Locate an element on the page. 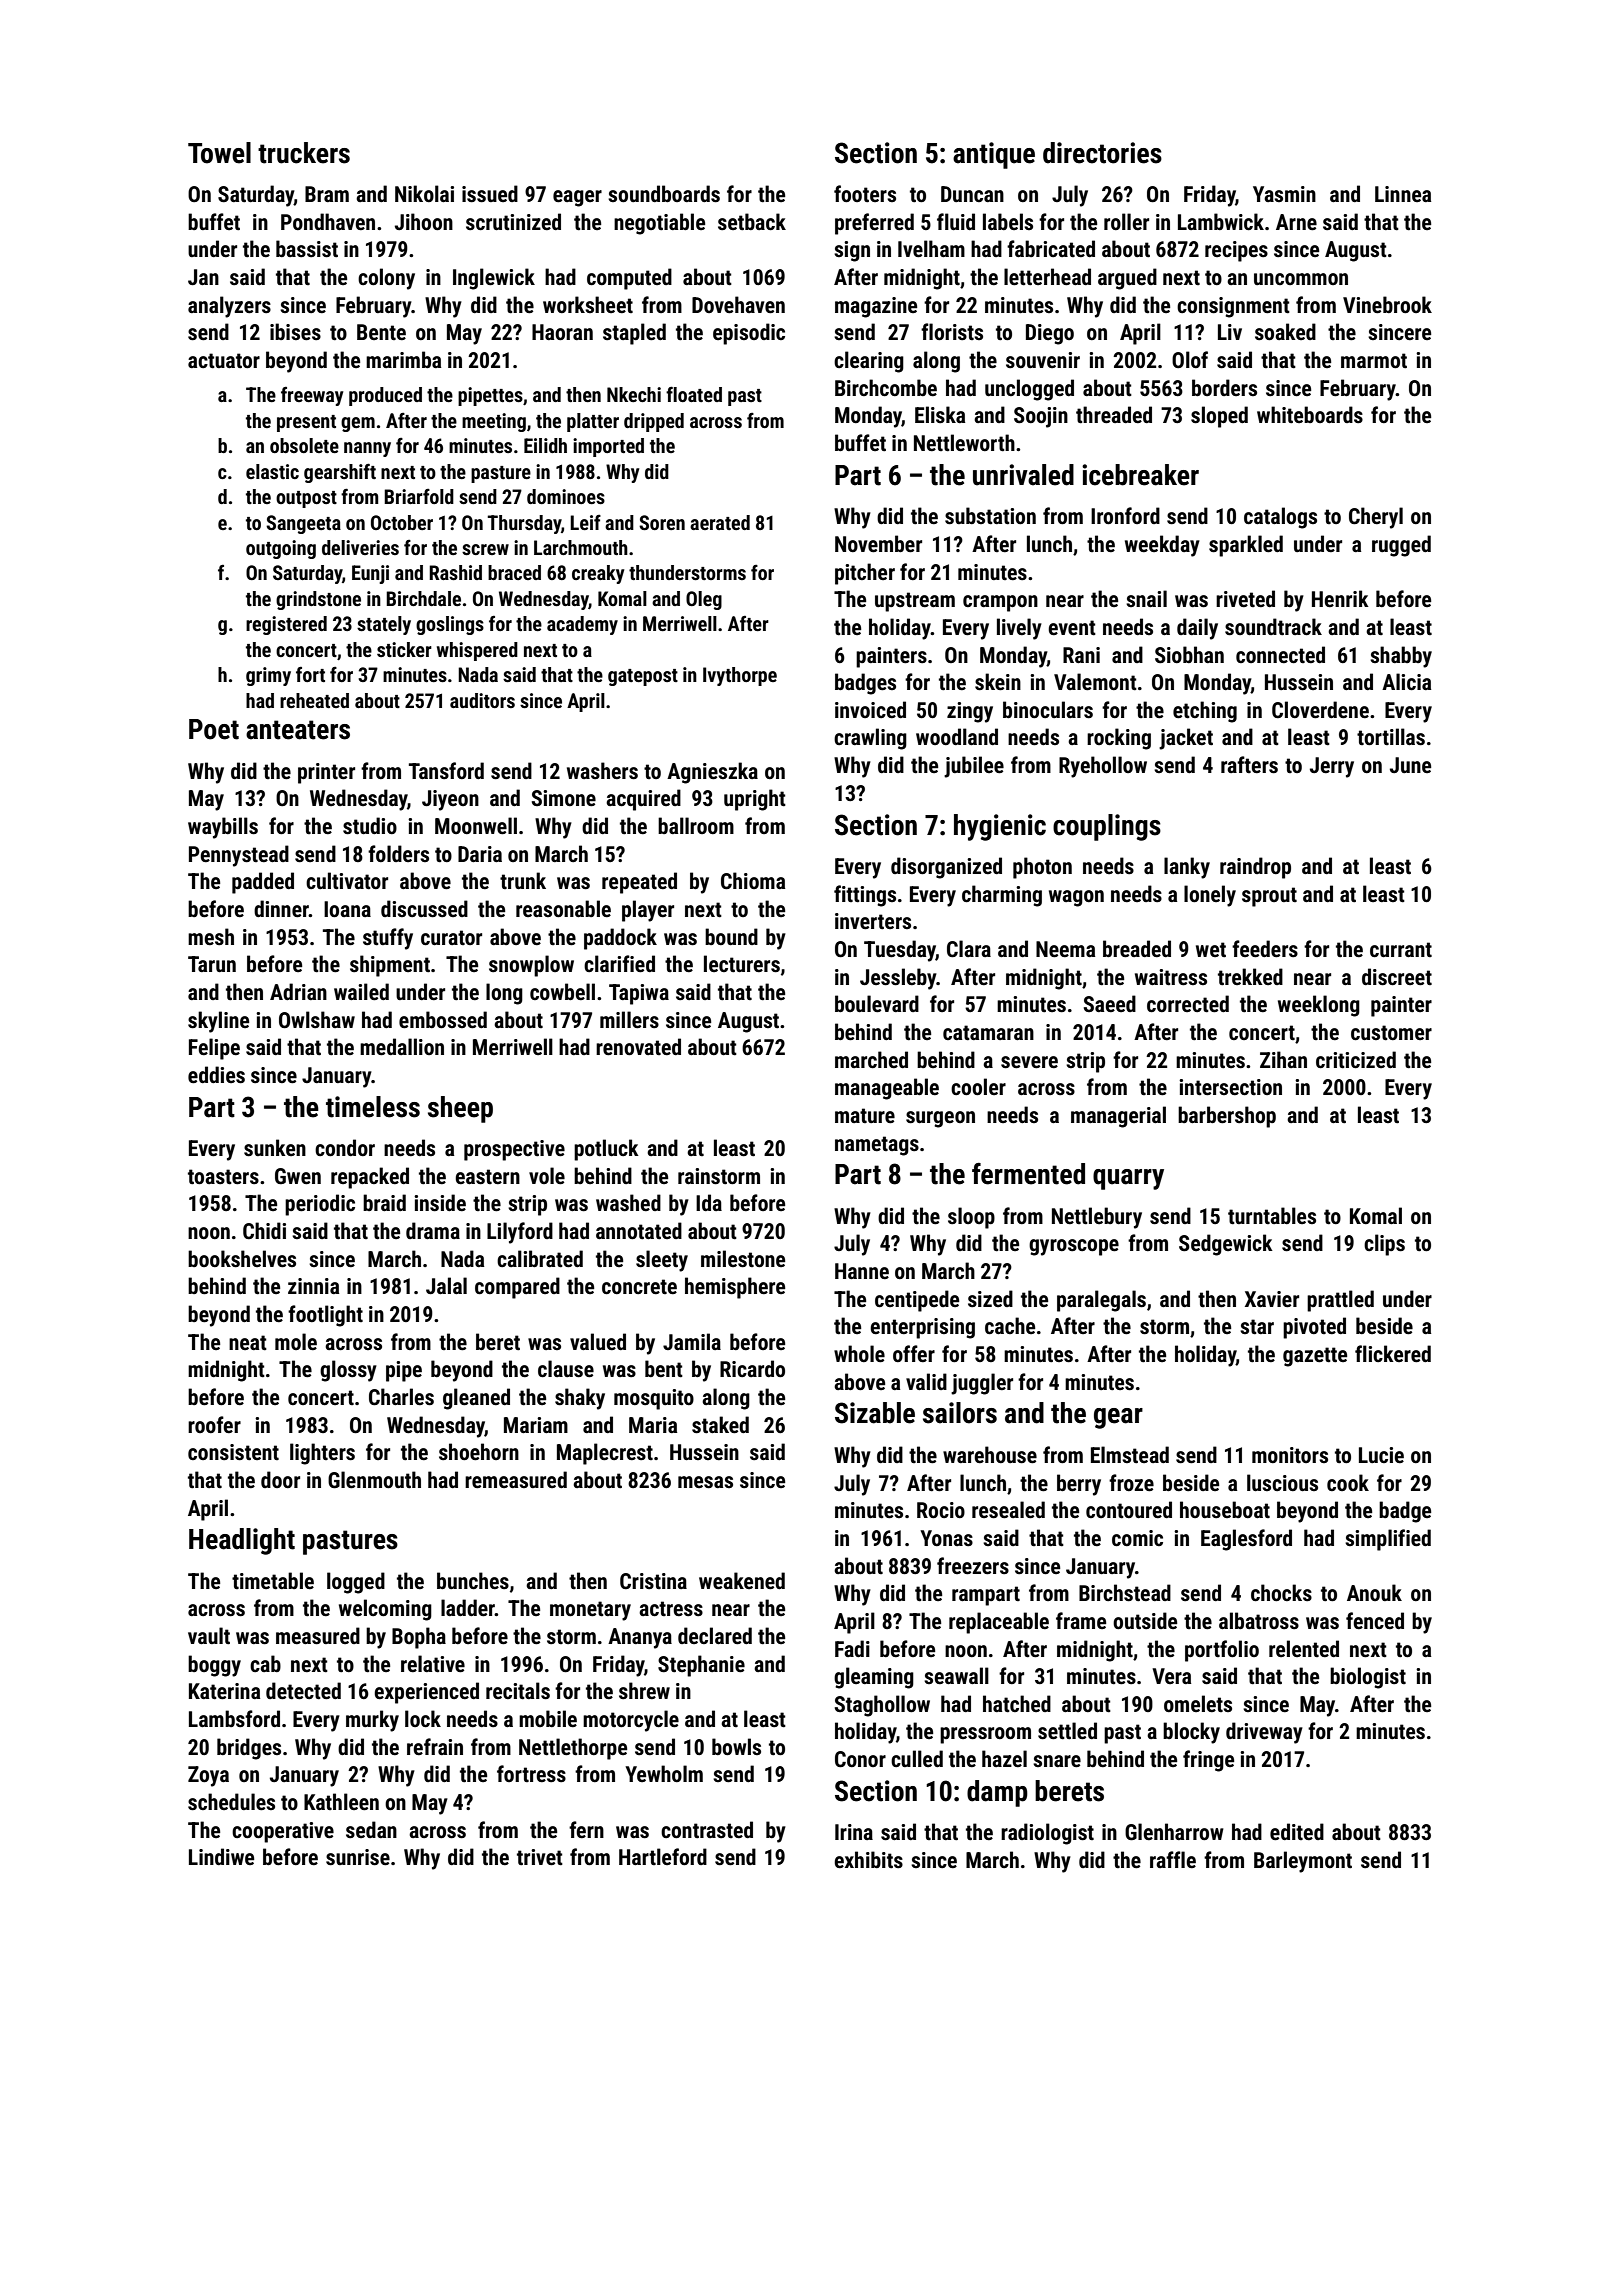  omelets is located at coordinates (1198, 1703).
